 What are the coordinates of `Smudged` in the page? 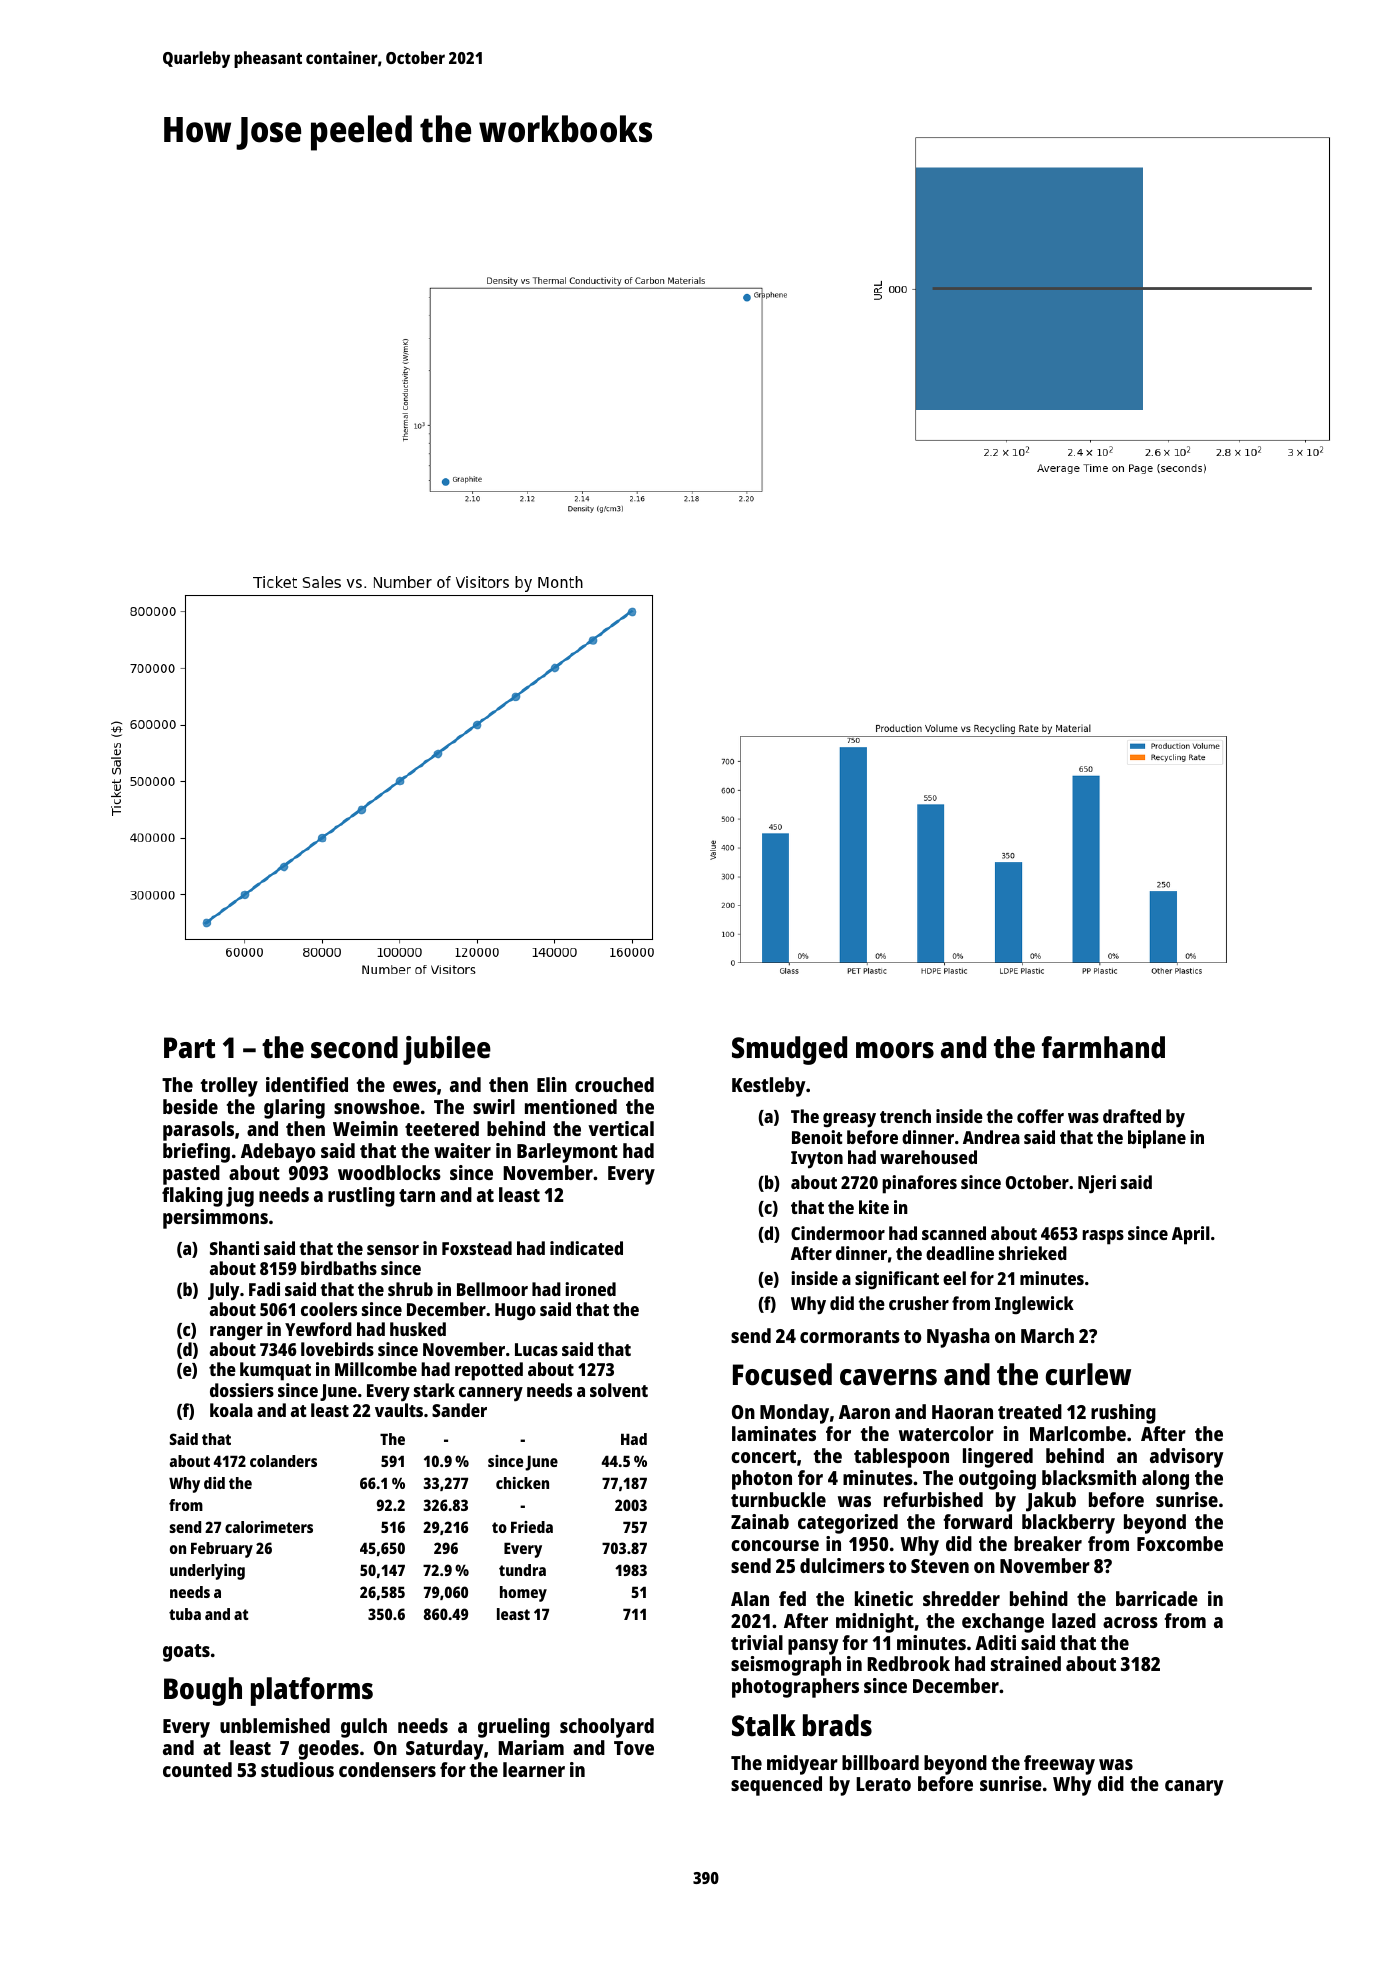 It's located at (789, 1050).
